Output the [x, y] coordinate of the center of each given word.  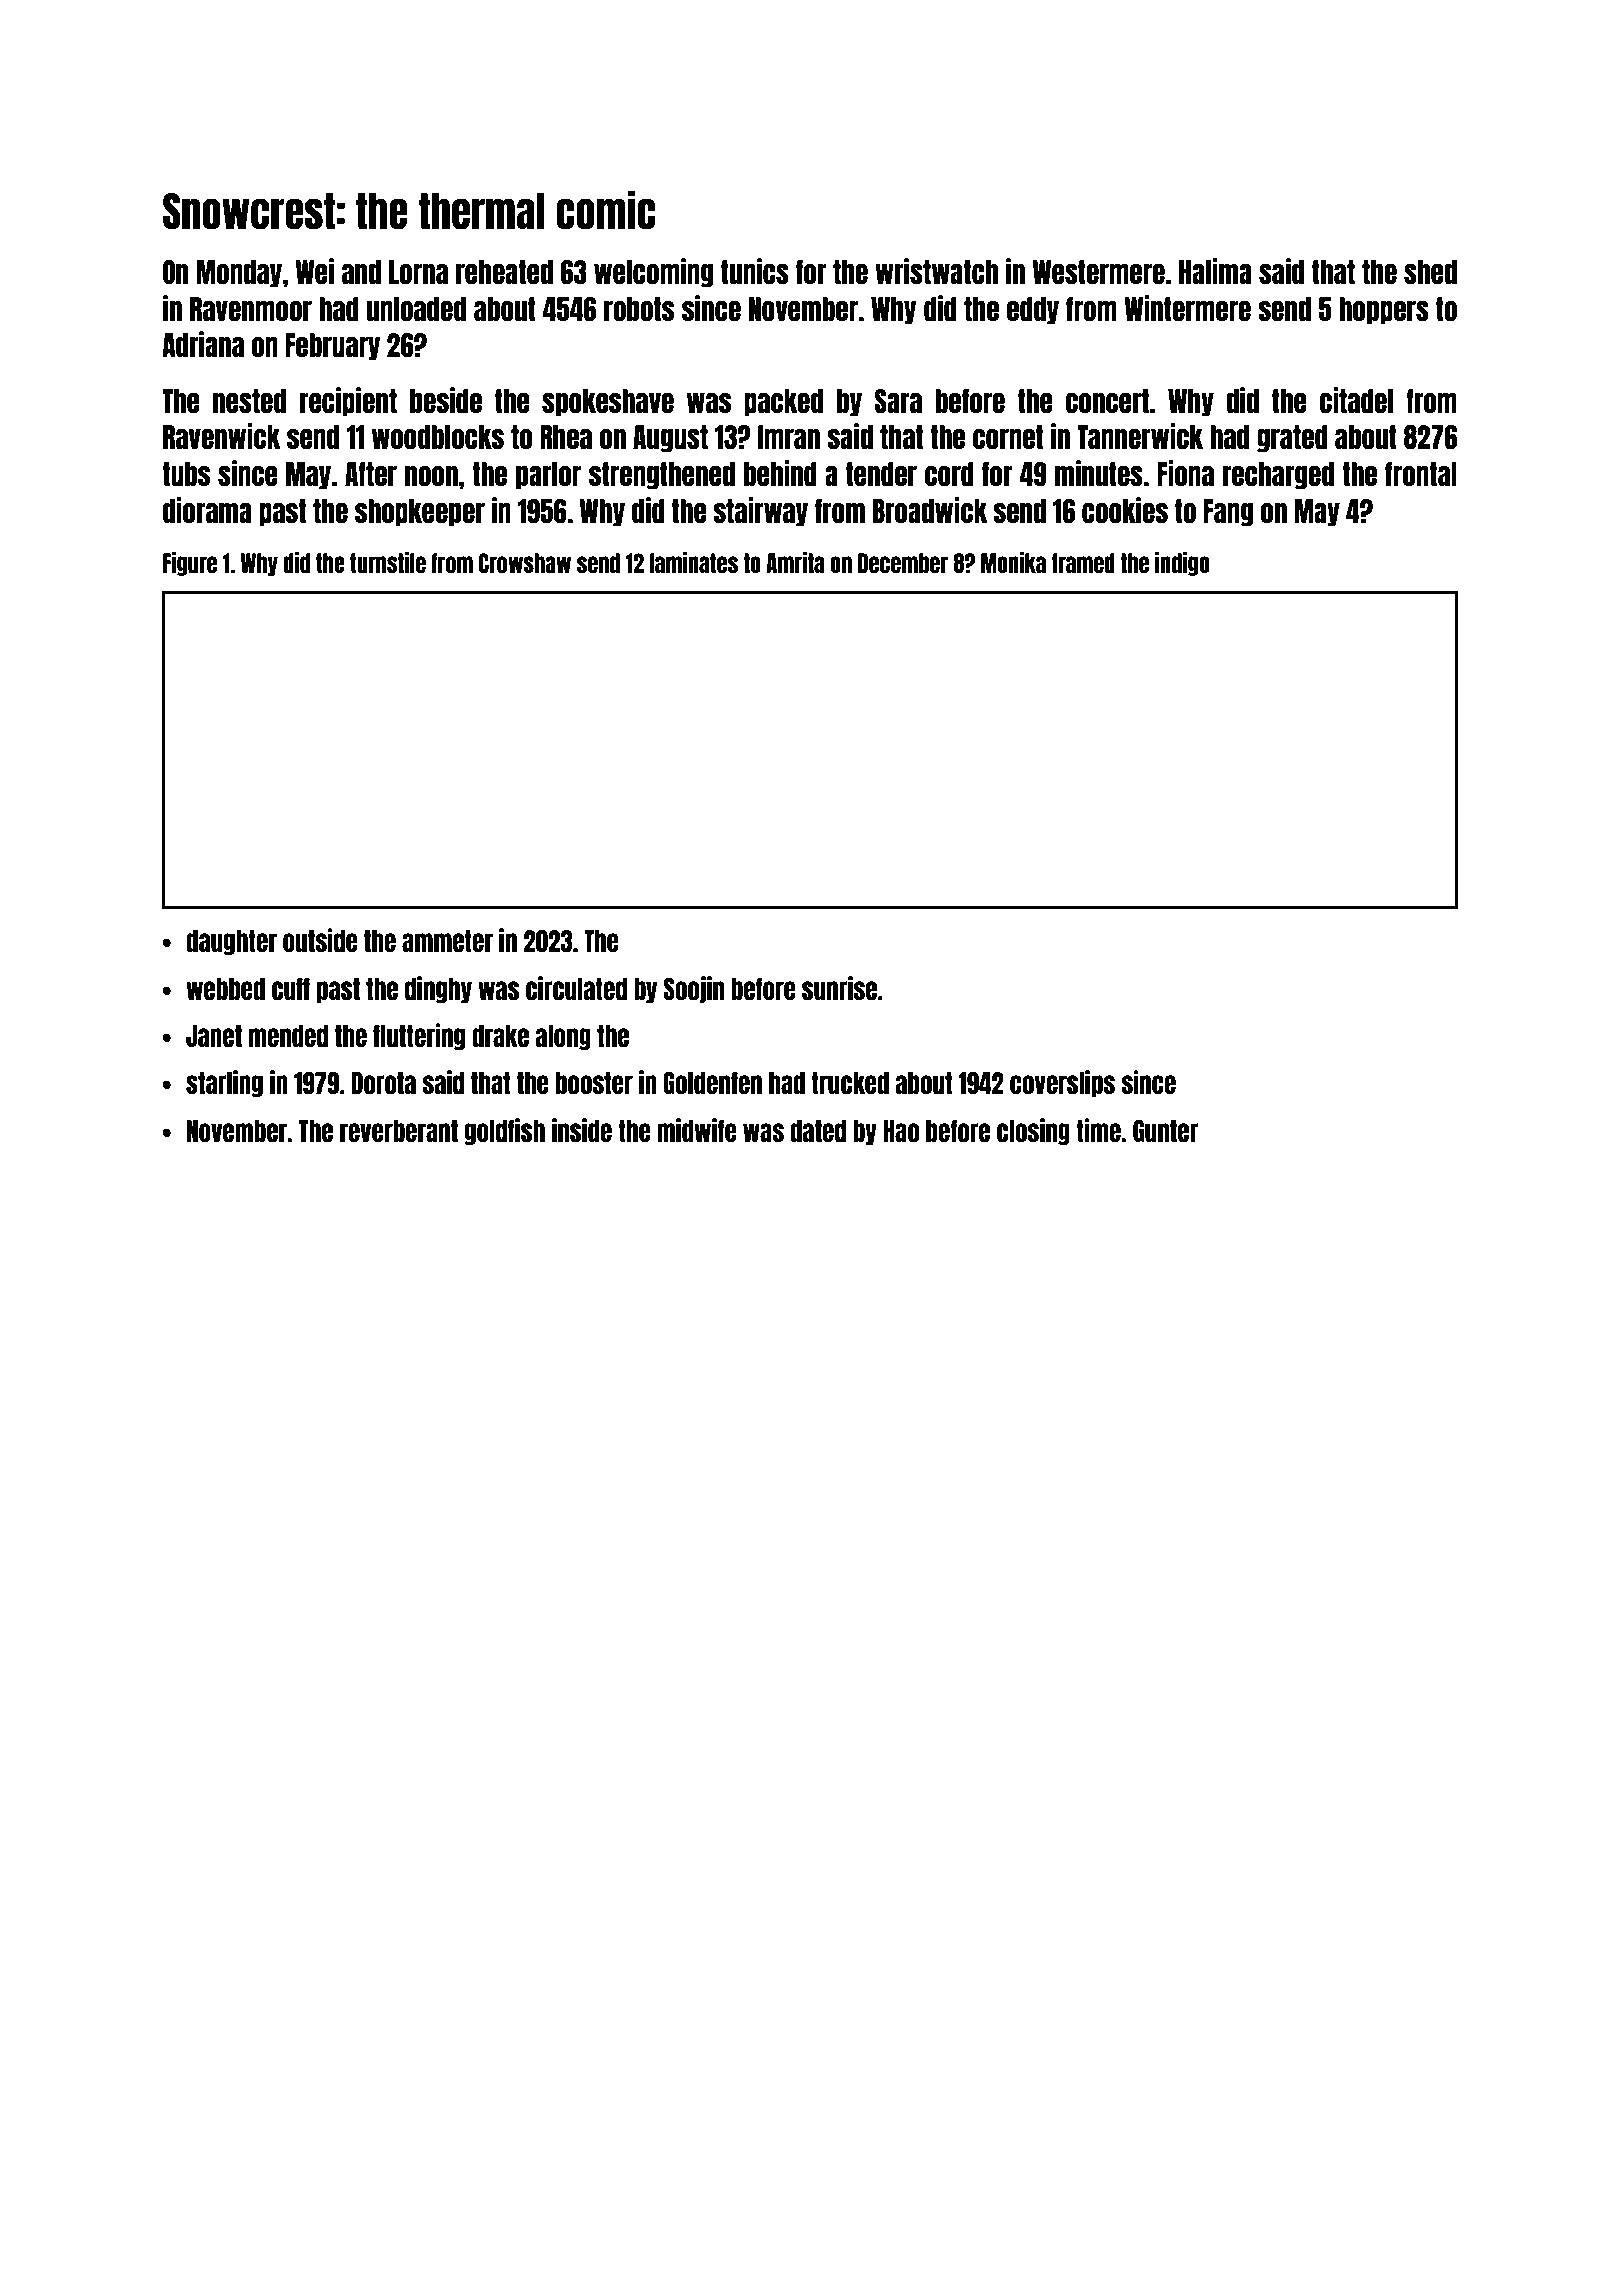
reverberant [399, 1131]
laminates [694, 562]
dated [818, 1131]
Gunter [1166, 1131]
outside [320, 940]
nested [249, 401]
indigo [1182, 564]
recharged [1278, 476]
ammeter [447, 941]
